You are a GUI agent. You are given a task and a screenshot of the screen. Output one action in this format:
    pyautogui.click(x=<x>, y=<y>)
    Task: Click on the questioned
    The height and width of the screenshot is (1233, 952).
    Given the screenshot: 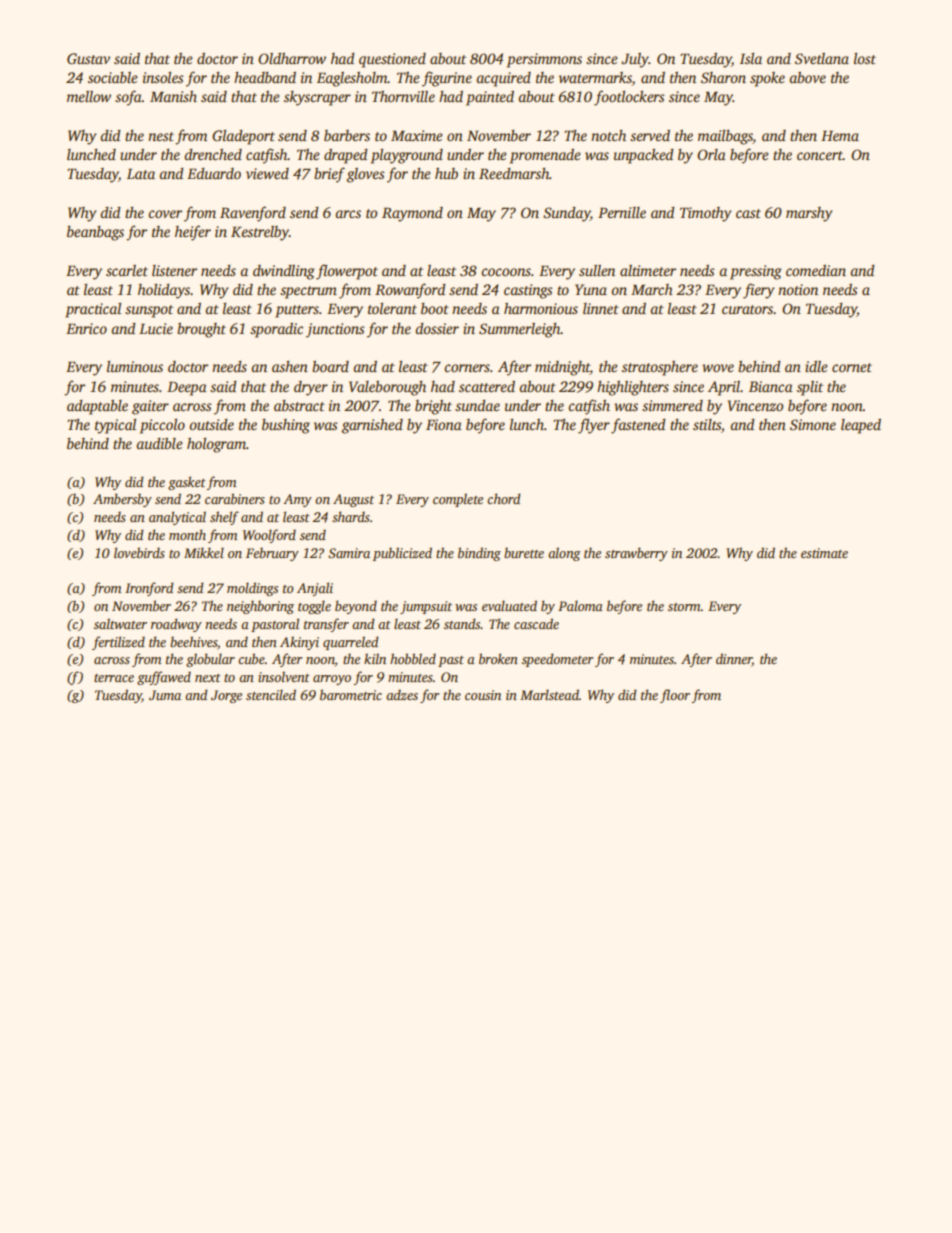 What is the action you would take?
    pyautogui.click(x=392, y=60)
